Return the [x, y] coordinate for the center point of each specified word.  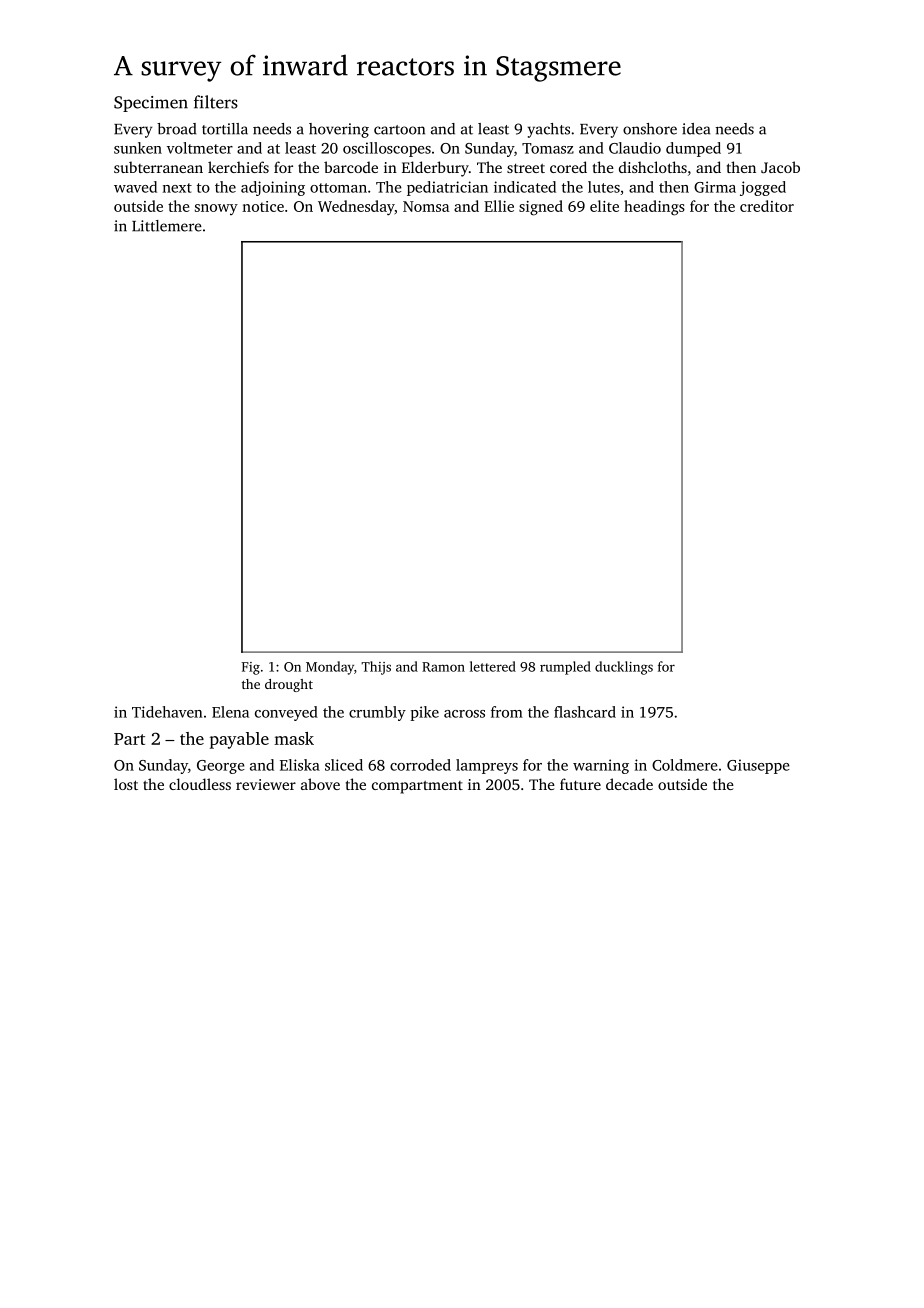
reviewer [266, 784]
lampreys [487, 766]
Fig [251, 668]
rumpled [565, 668]
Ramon [443, 667]
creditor [767, 206]
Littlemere [167, 226]
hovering [339, 130]
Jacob [780, 167]
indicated [525, 187]
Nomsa [426, 206]
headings [654, 208]
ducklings [624, 668]
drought [289, 685]
